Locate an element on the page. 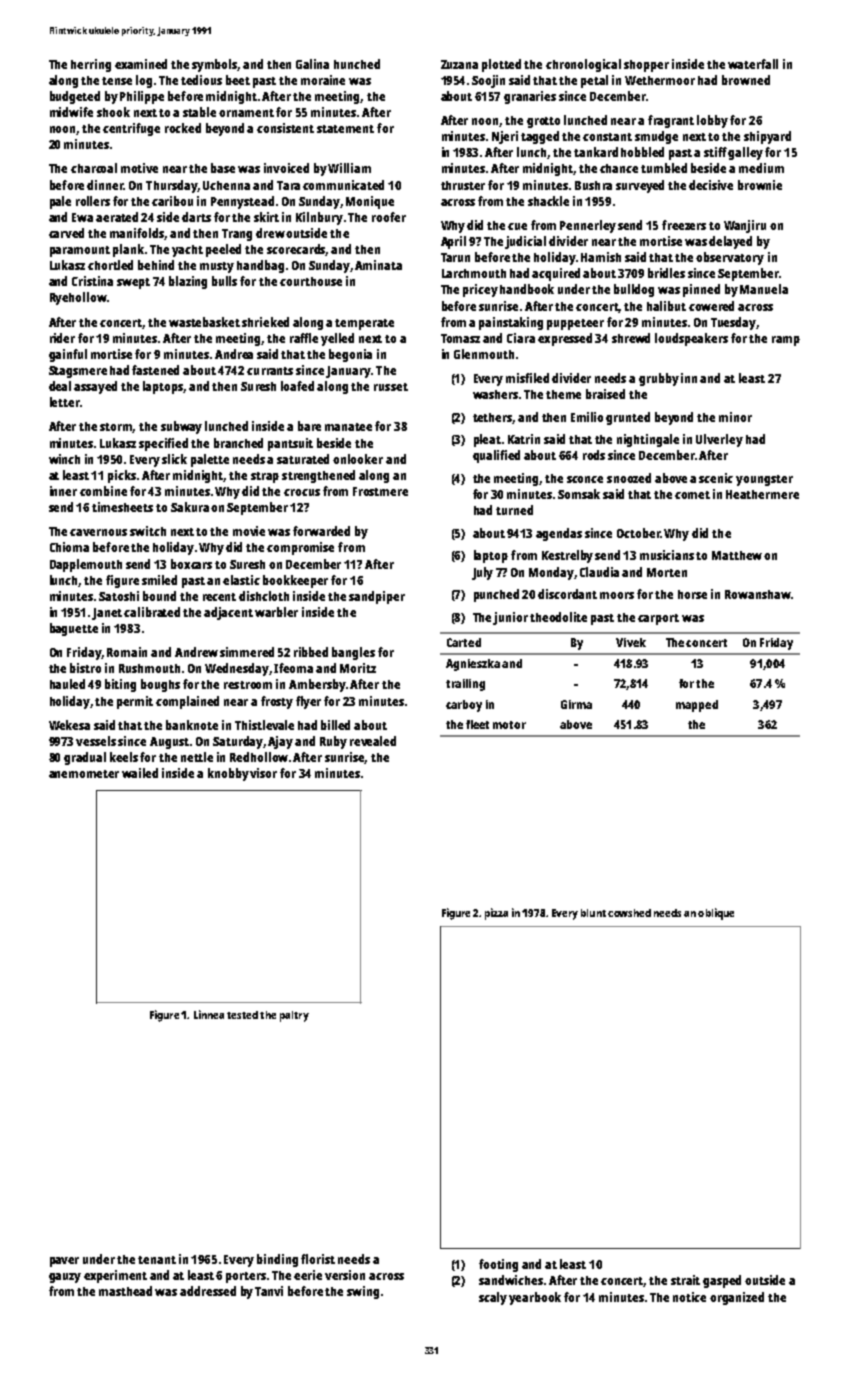 Image resolution: width=849 pixels, height=1400 pixels. wailed is located at coordinates (140, 773).
